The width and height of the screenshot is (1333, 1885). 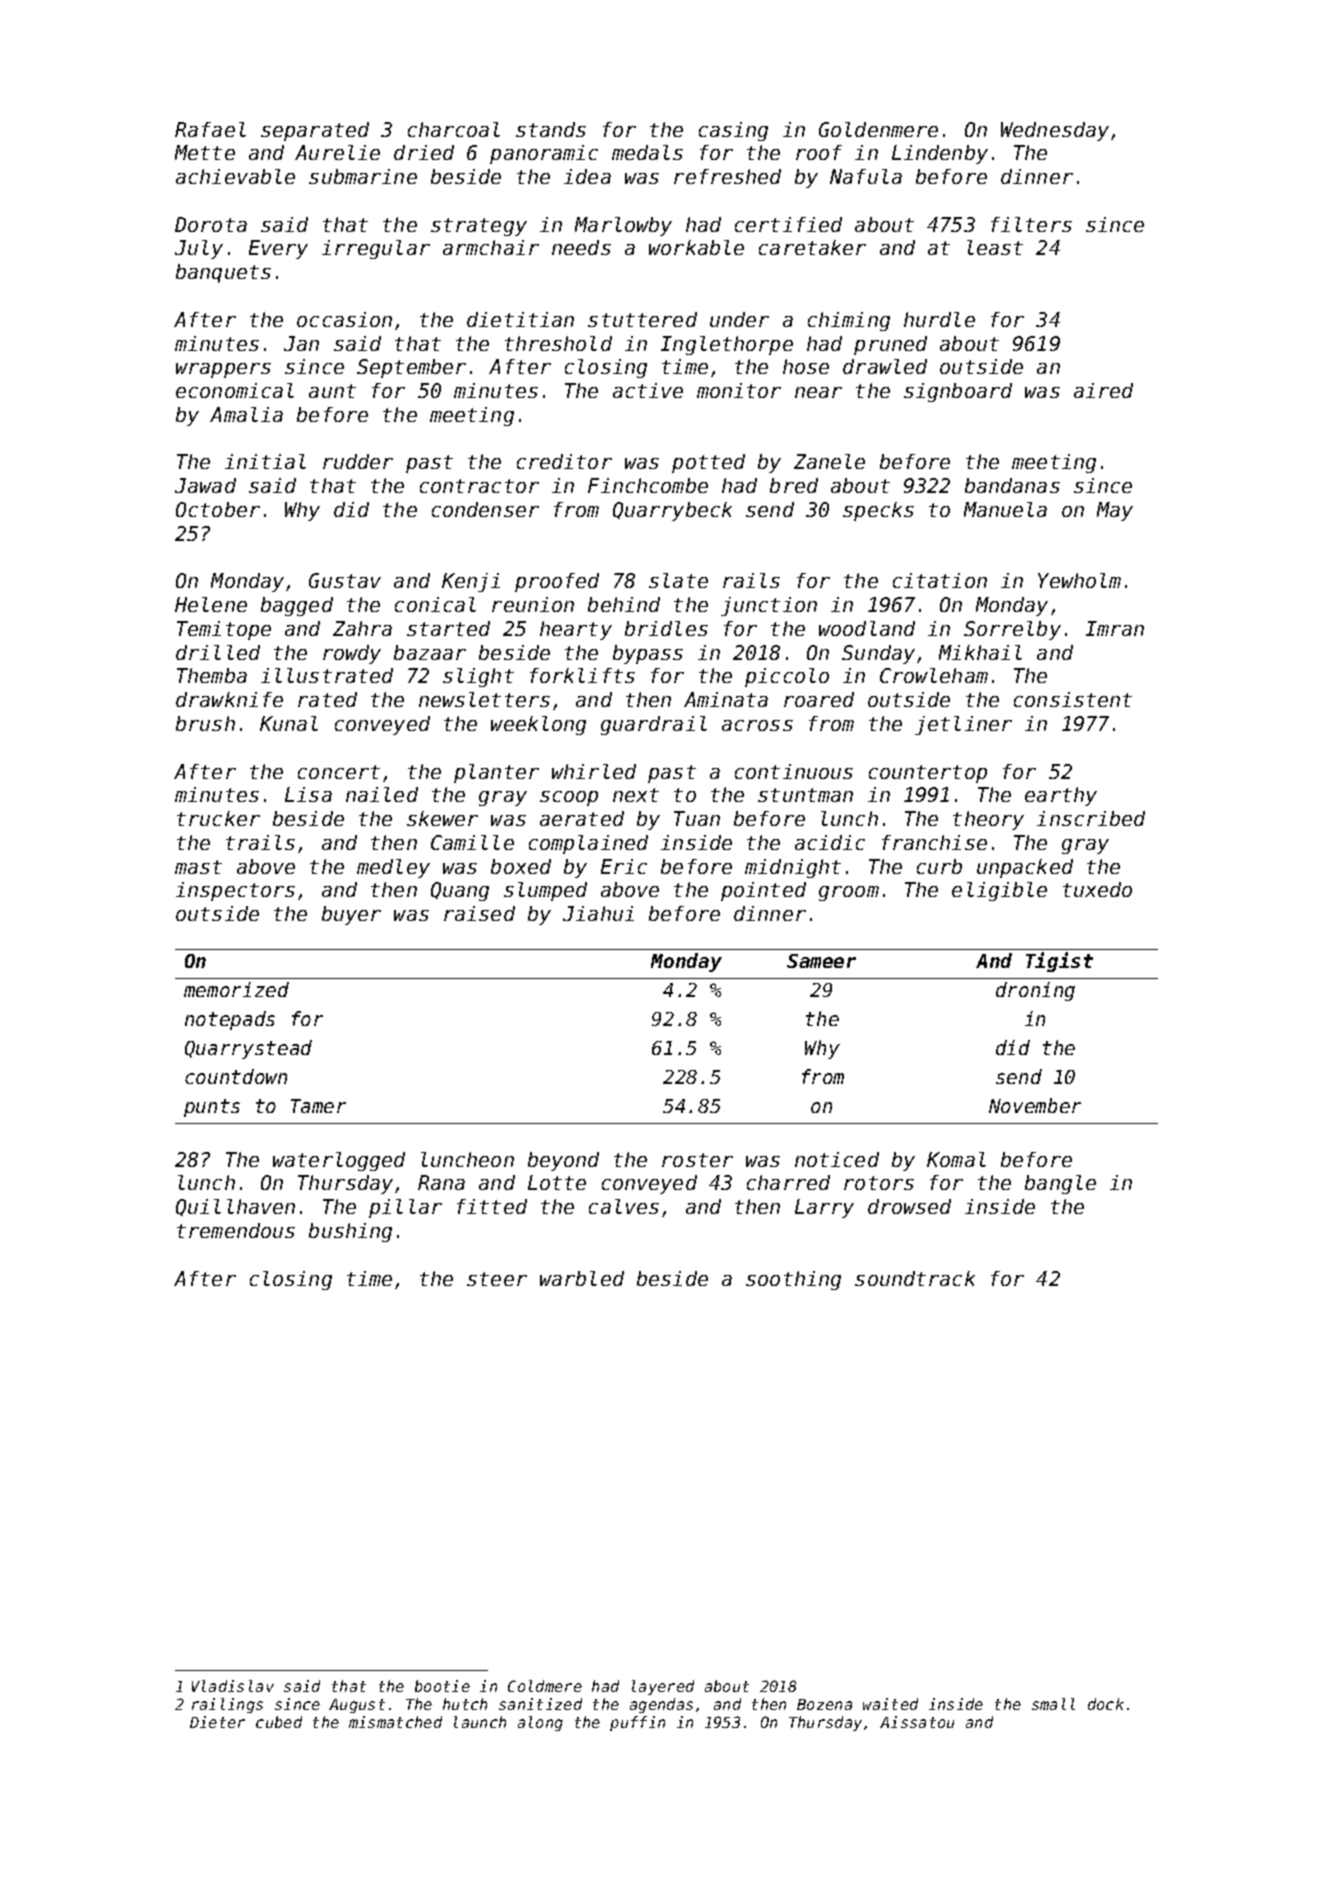 What do you see at coordinates (357, 1706) in the screenshot?
I see `August` at bounding box center [357, 1706].
